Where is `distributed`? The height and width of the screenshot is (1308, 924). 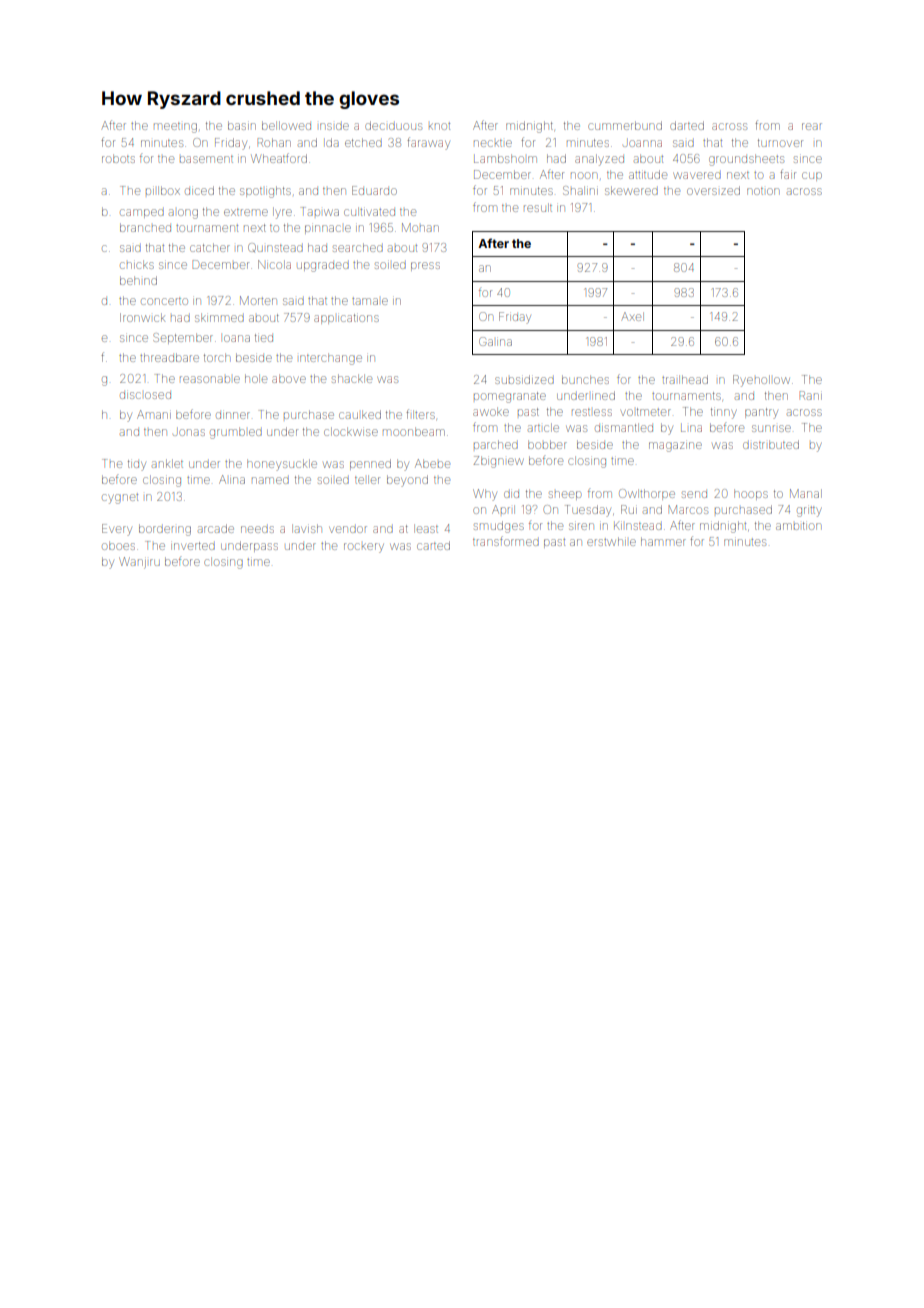
distributed is located at coordinates (771, 444).
